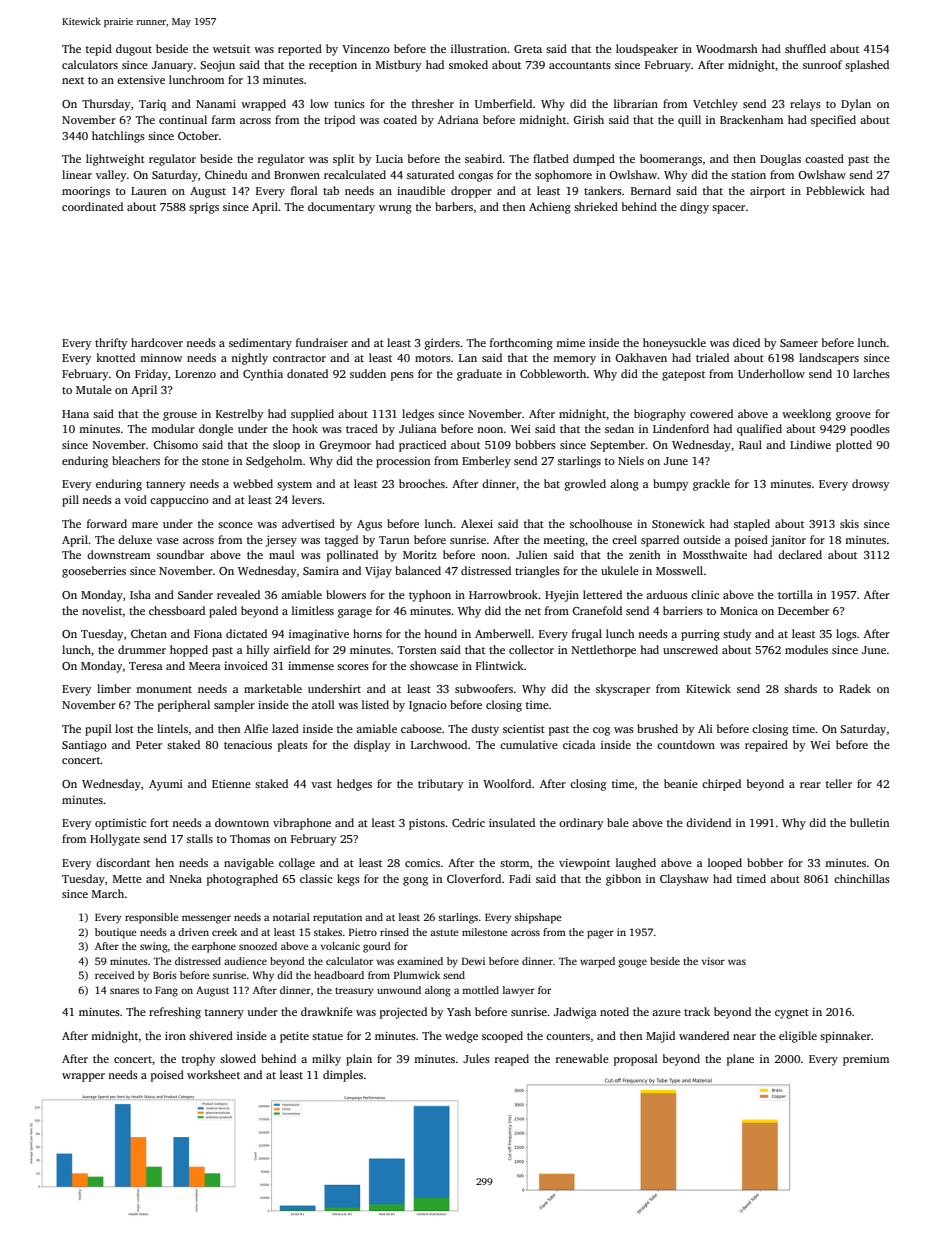  I want to click on declared, so click(800, 554).
